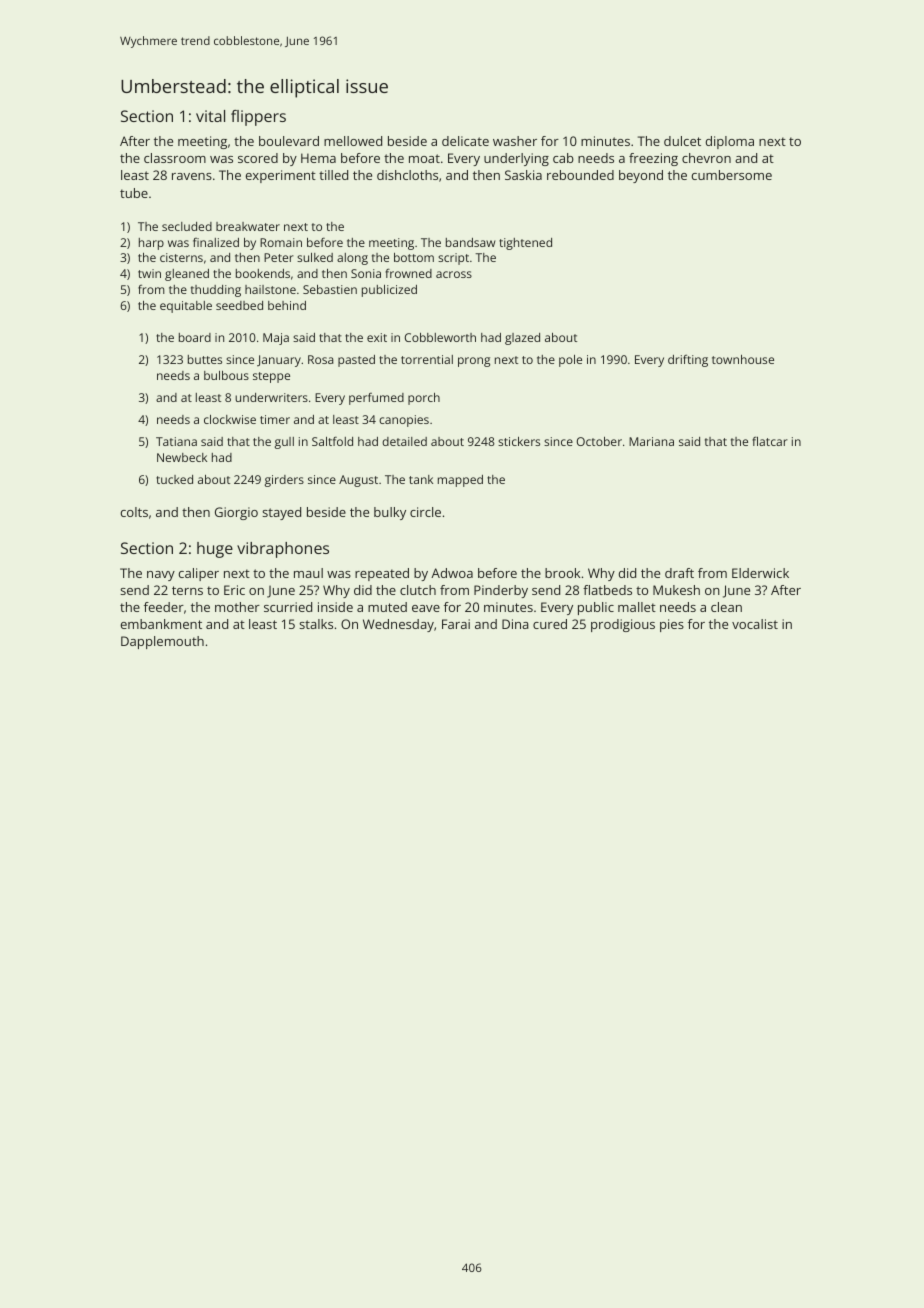 This screenshot has height=1308, width=924. Describe the element at coordinates (210, 116) in the screenshot. I see `vital` at that location.
